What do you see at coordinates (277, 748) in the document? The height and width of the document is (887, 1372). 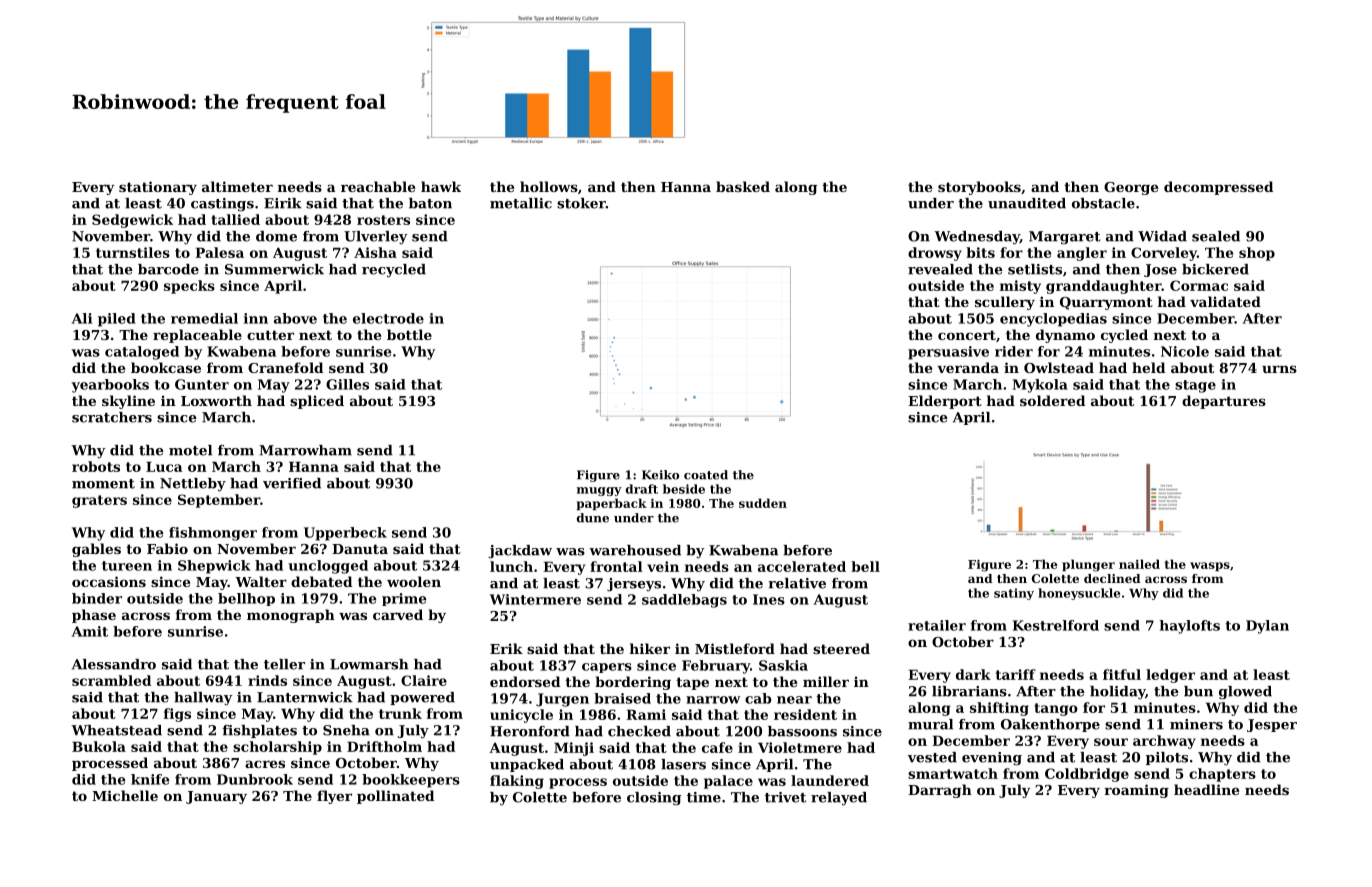 I see `scholarship` at bounding box center [277, 748].
